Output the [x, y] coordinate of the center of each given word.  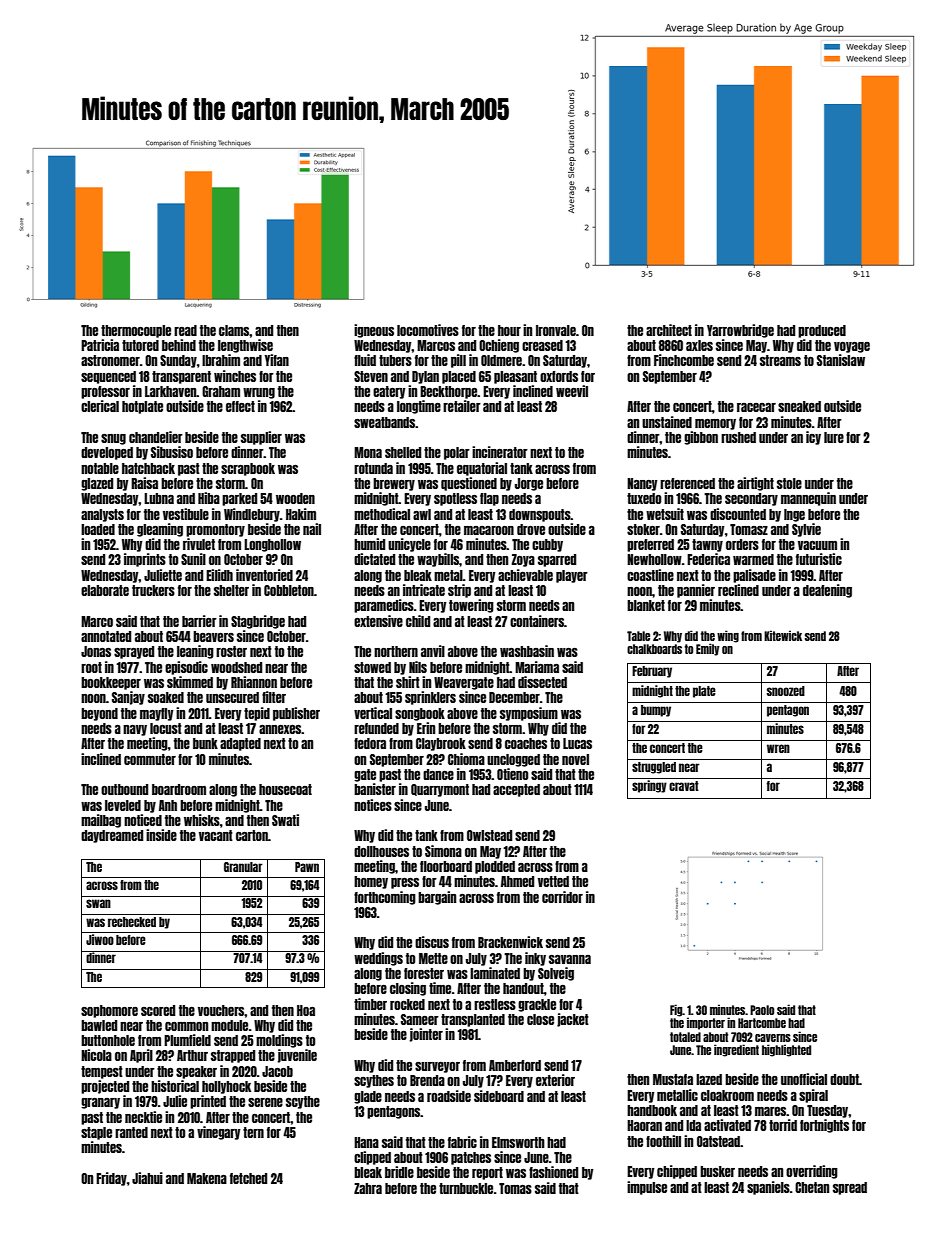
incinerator [500, 452]
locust [166, 728]
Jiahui [147, 1178]
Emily [708, 649]
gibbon [701, 438]
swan [98, 903]
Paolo [762, 1010]
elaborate [105, 590]
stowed [372, 667]
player [572, 576]
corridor [562, 897]
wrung [259, 393]
